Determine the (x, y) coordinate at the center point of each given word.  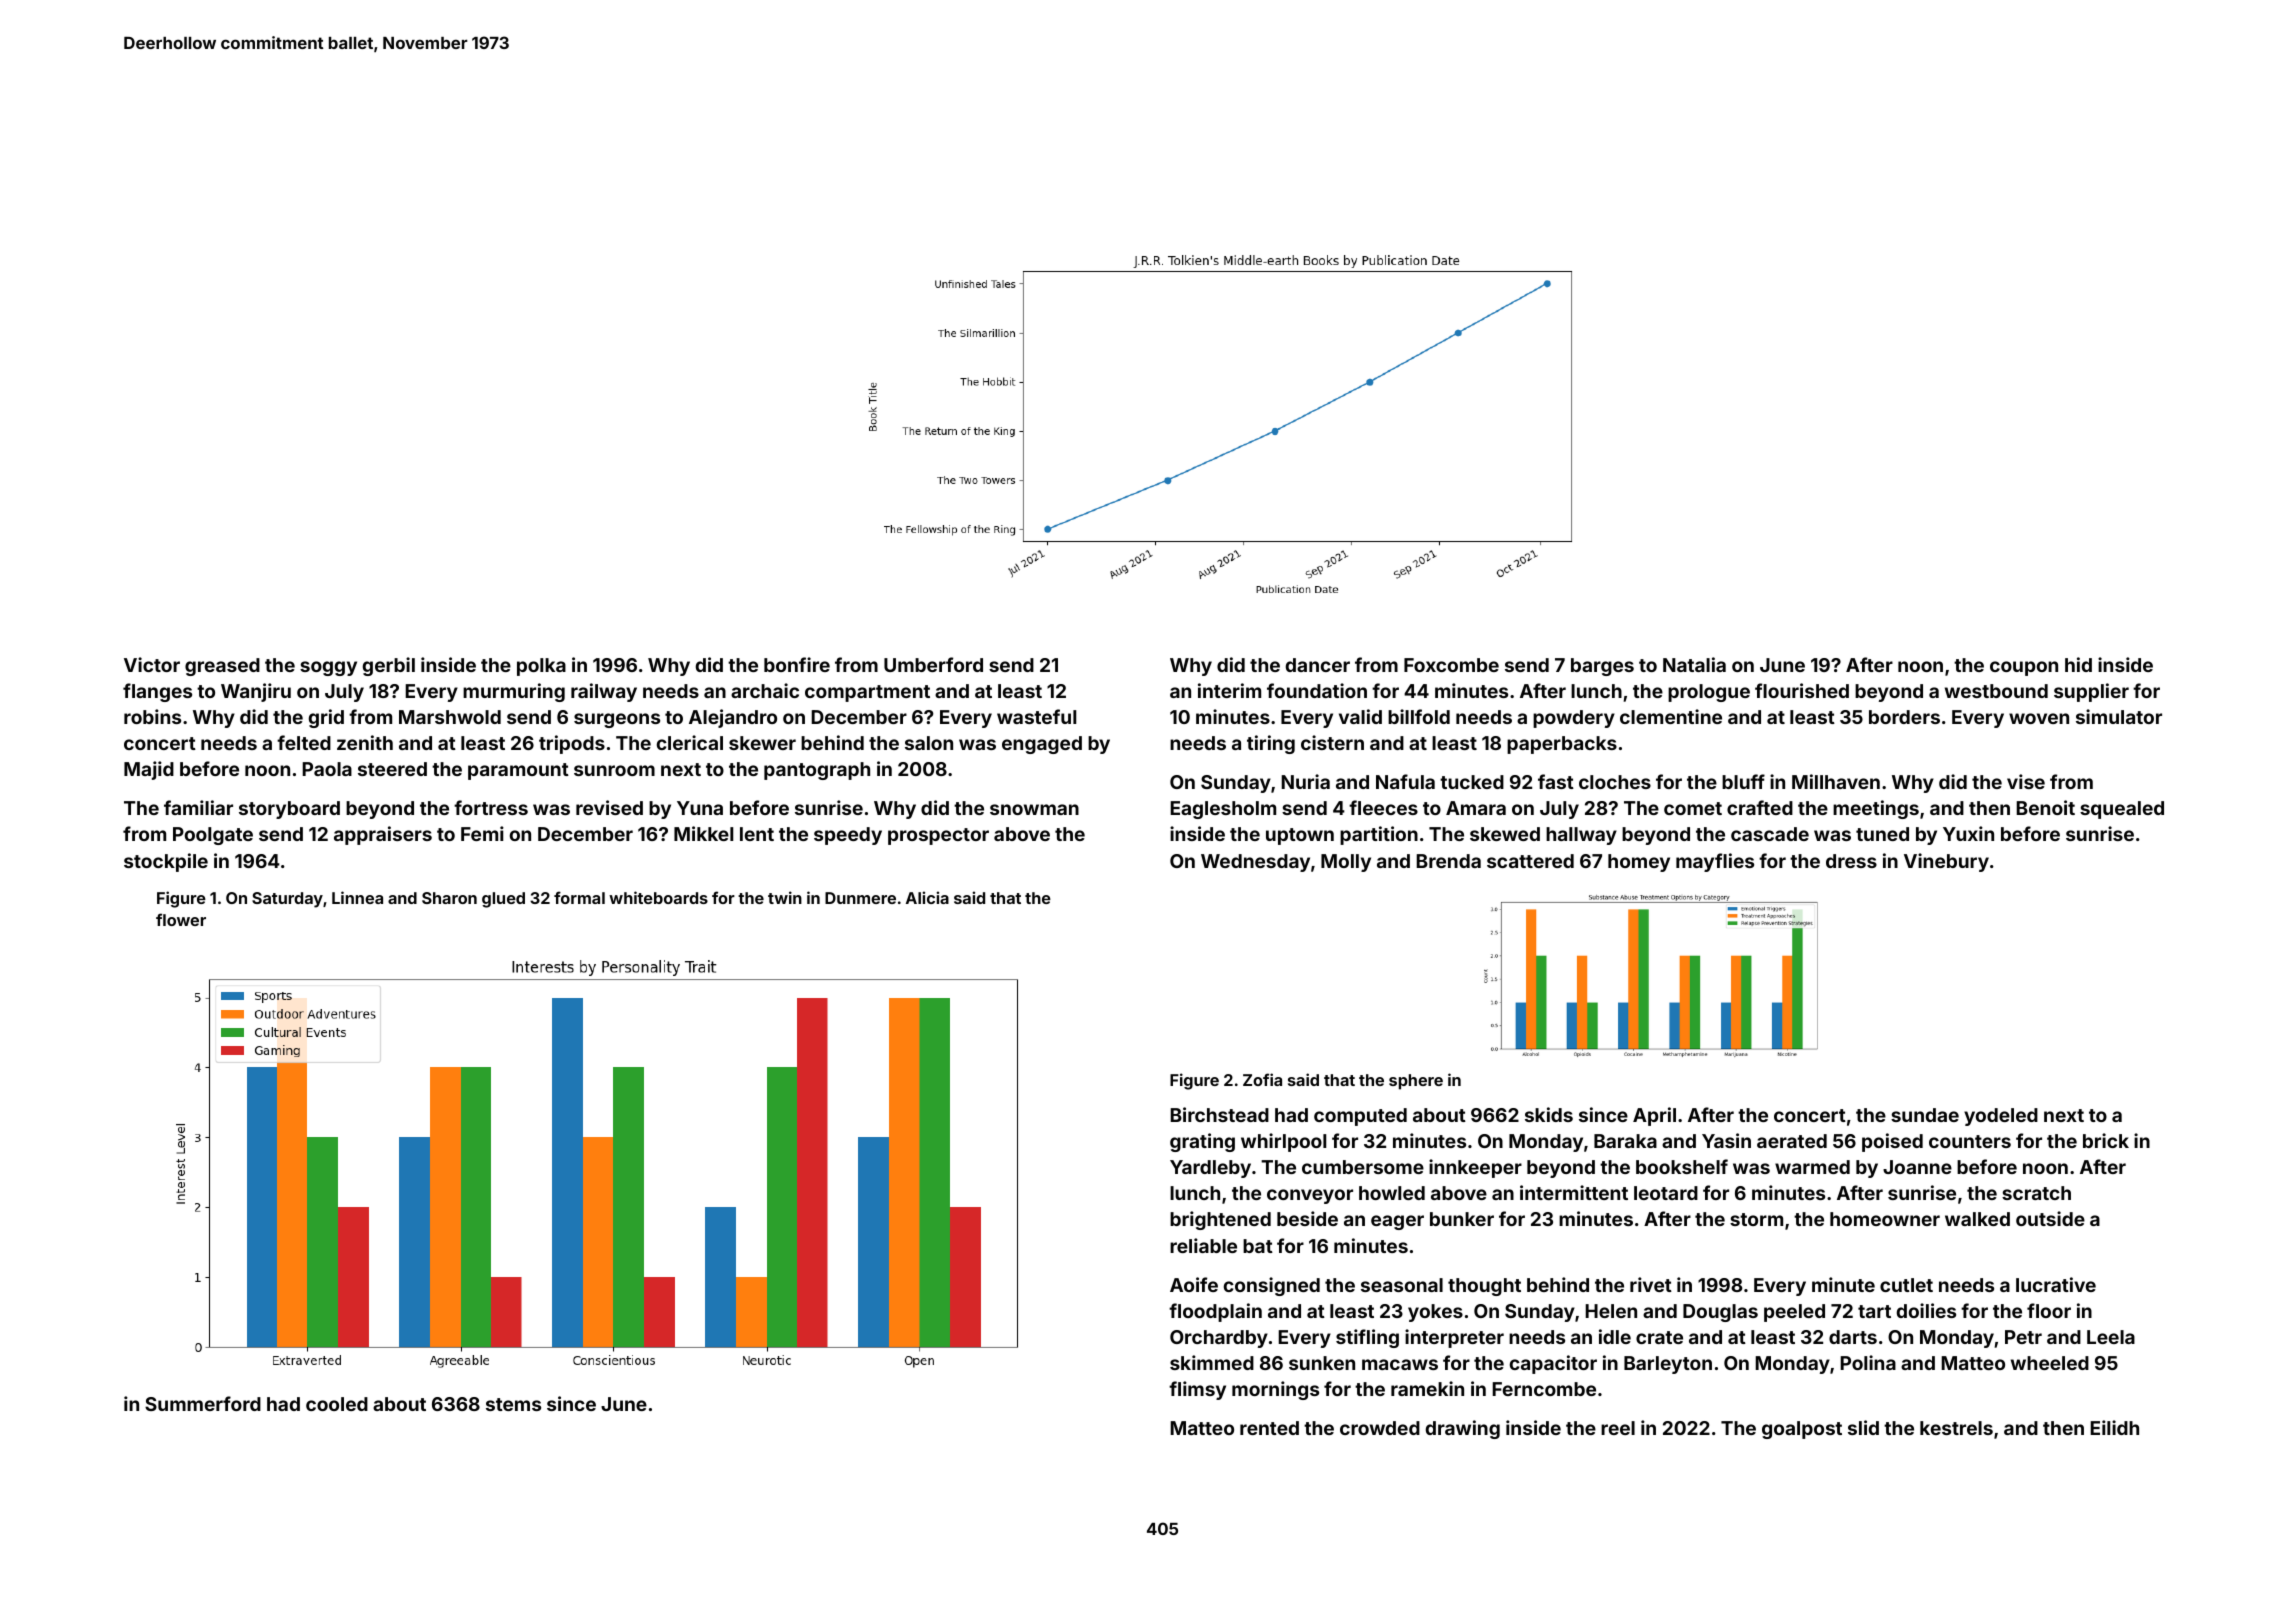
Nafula (1405, 781)
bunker (1462, 1219)
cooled (337, 1404)
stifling (1367, 1338)
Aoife (1194, 1284)
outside (2050, 1218)
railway (604, 692)
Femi (482, 833)
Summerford (203, 1403)
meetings (1876, 809)
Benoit (2045, 807)
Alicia (927, 897)
